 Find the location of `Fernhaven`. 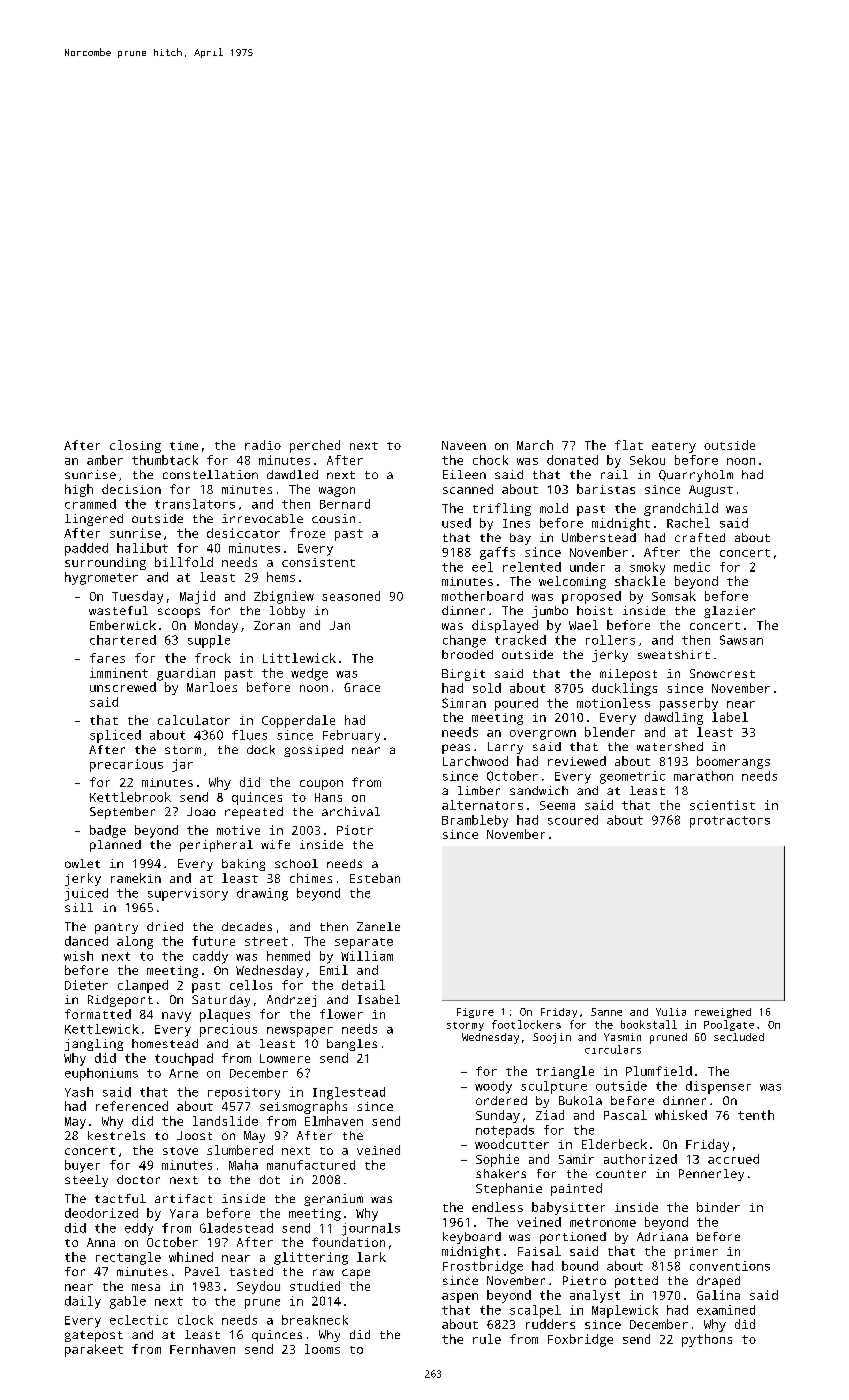

Fernhaven is located at coordinates (202, 1349).
